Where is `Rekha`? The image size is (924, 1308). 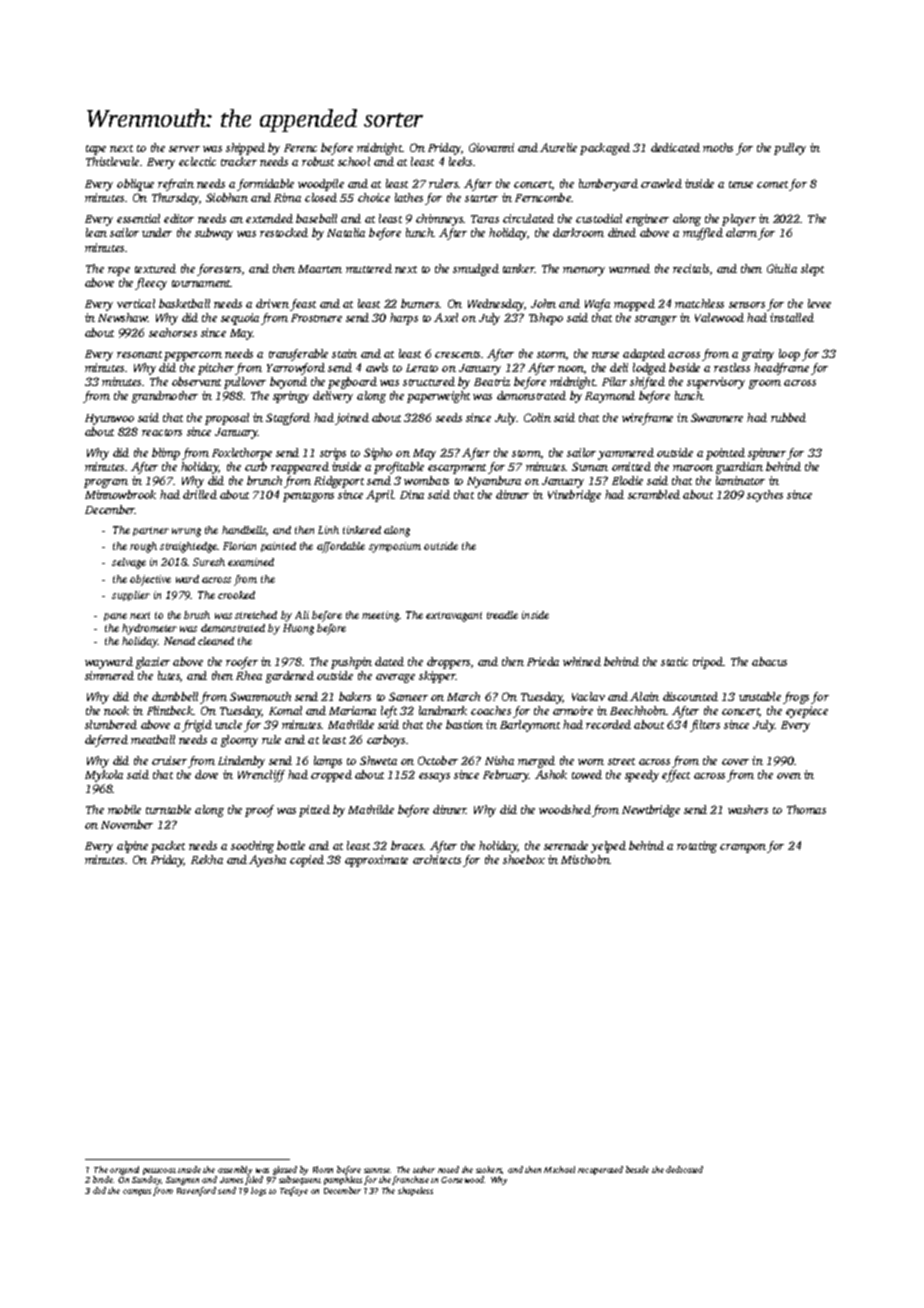 Rekha is located at coordinates (207, 859).
